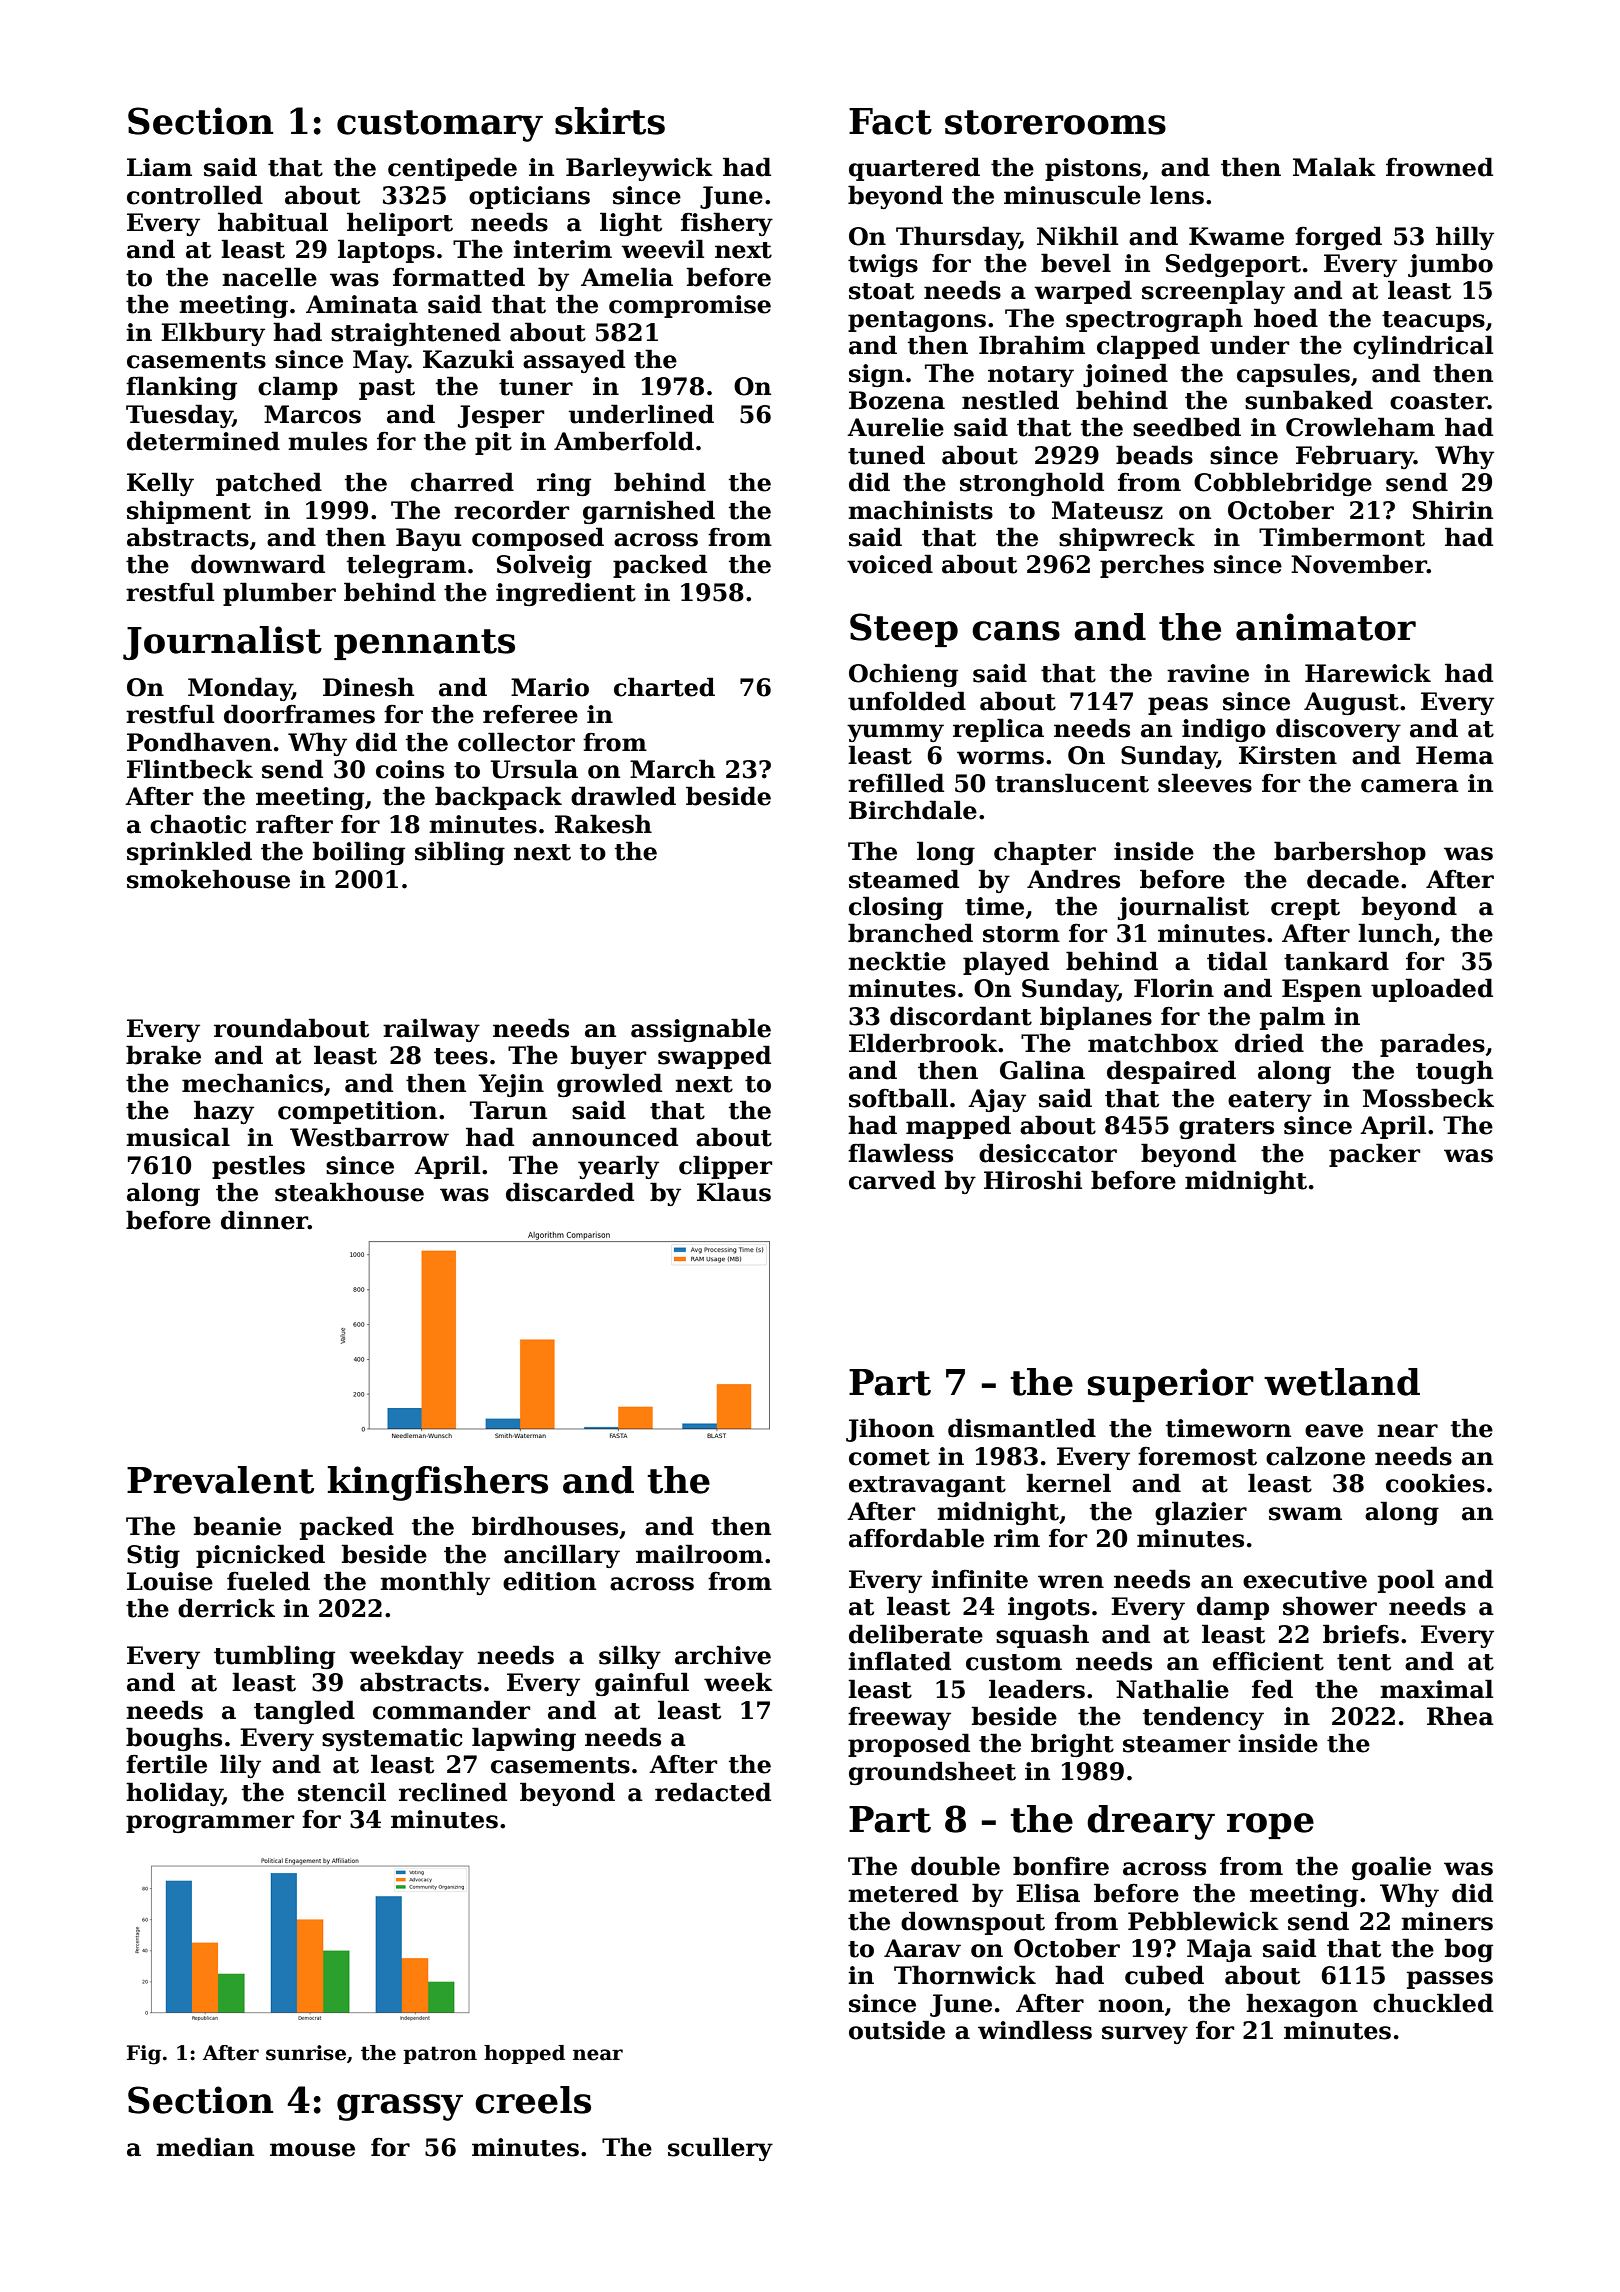  Describe the element at coordinates (1055, 122) in the image. I see `storerooms` at that location.
